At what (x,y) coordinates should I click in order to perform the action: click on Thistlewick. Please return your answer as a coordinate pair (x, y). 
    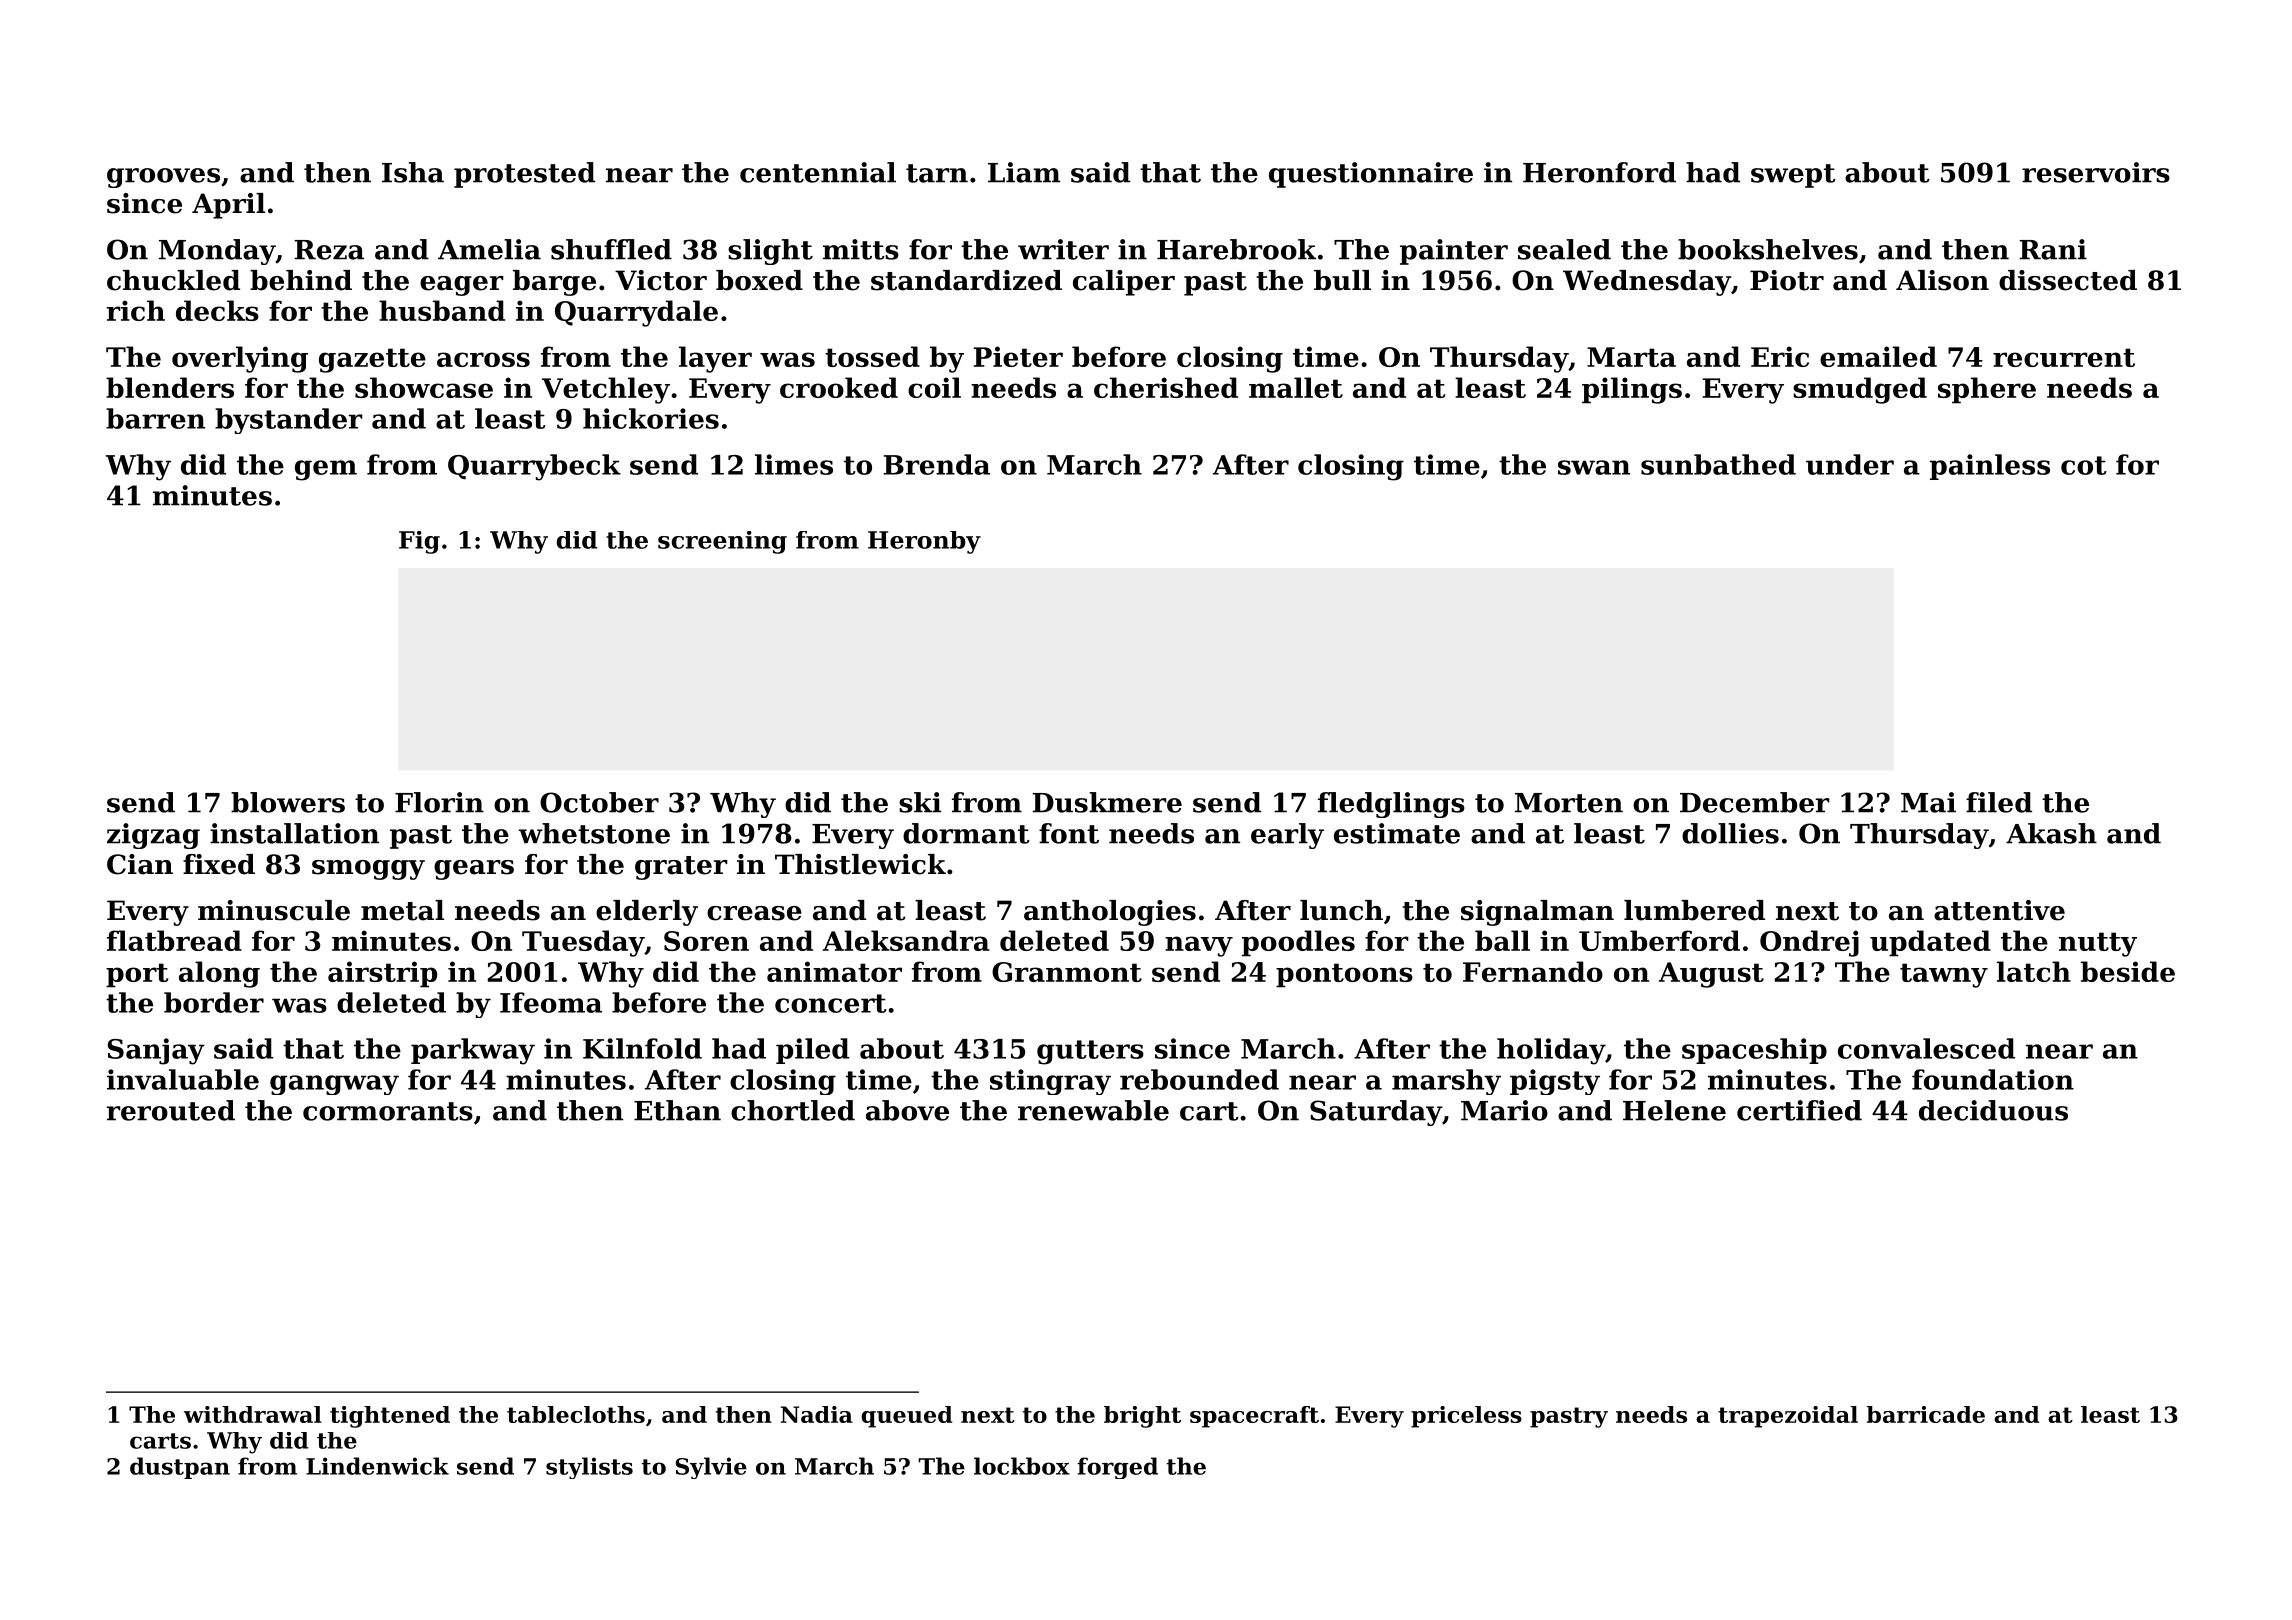
    Looking at the image, I should click on (860, 864).
